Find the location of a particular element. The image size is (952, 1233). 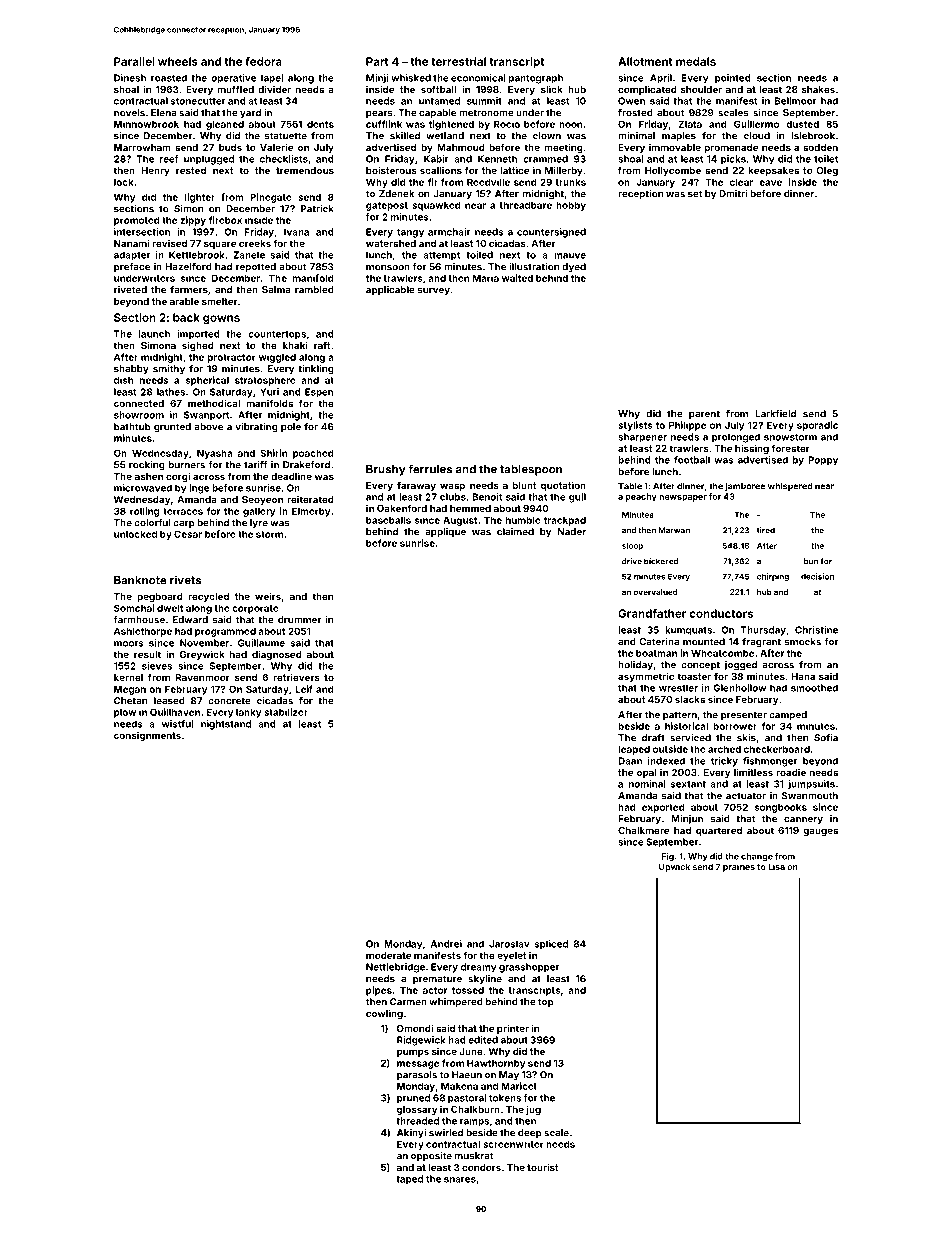

ferrules is located at coordinates (430, 469).
